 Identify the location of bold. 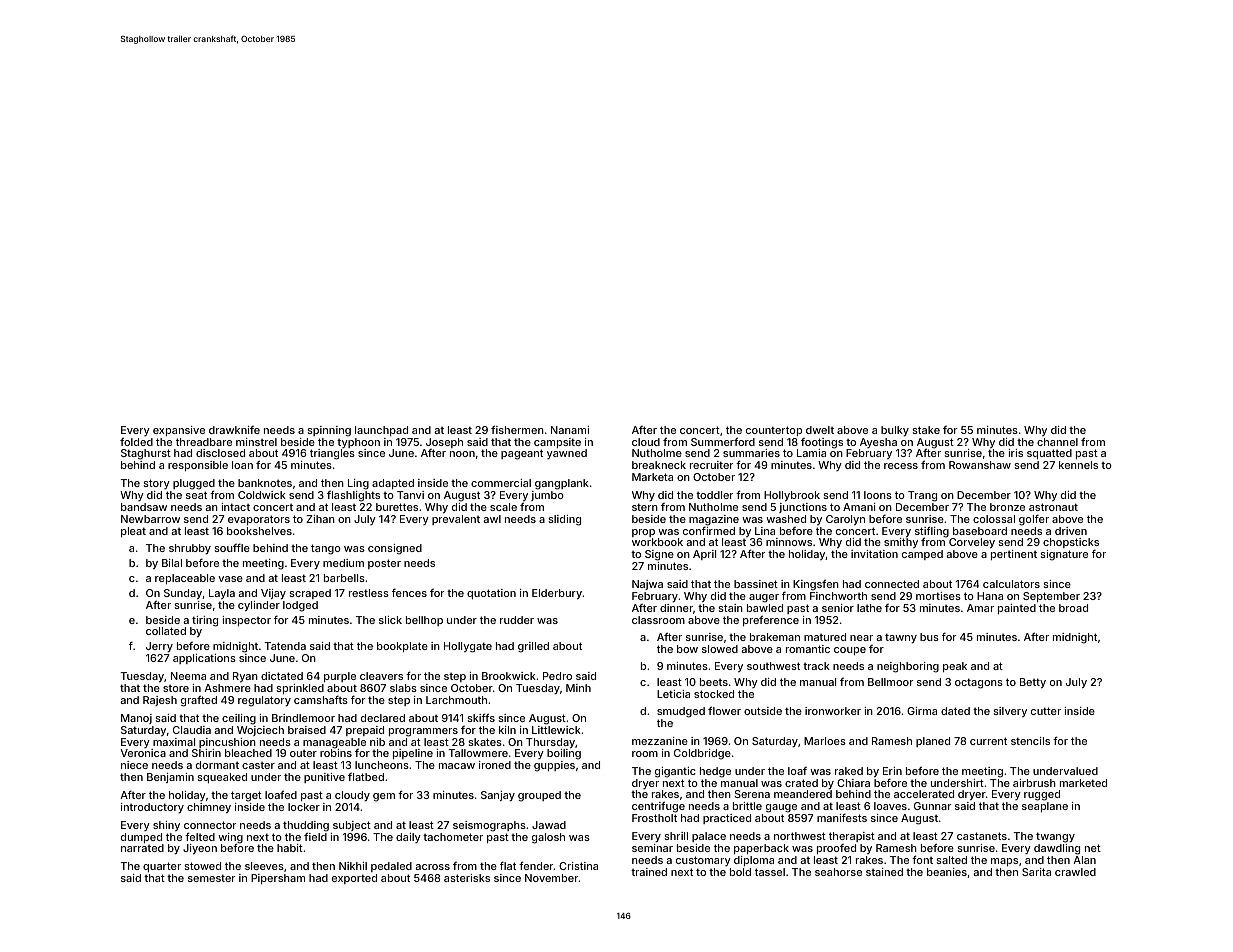
(740, 872).
